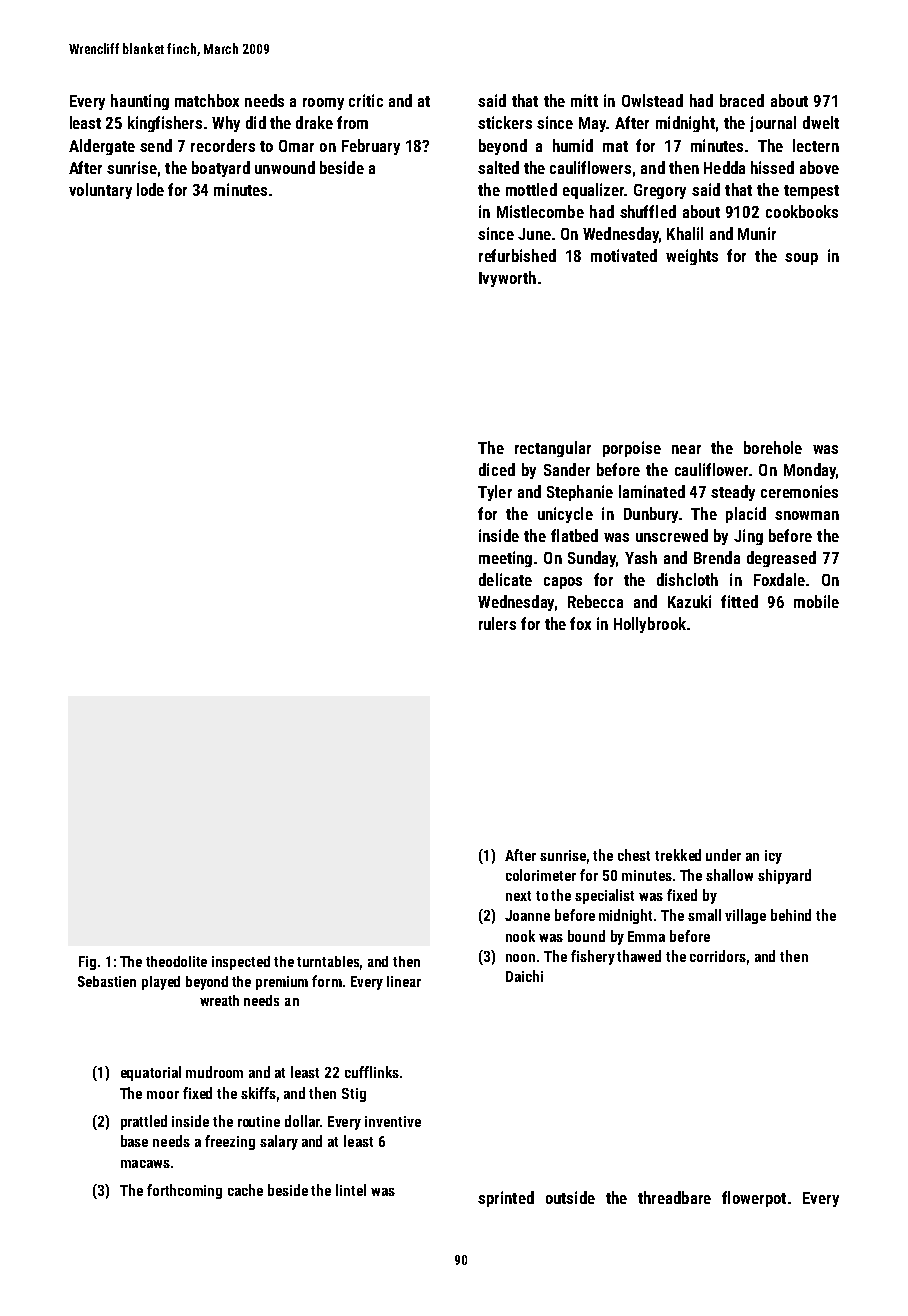 This document has width=908, height=1316. What do you see at coordinates (595, 601) in the document?
I see `Rebecca` at bounding box center [595, 601].
